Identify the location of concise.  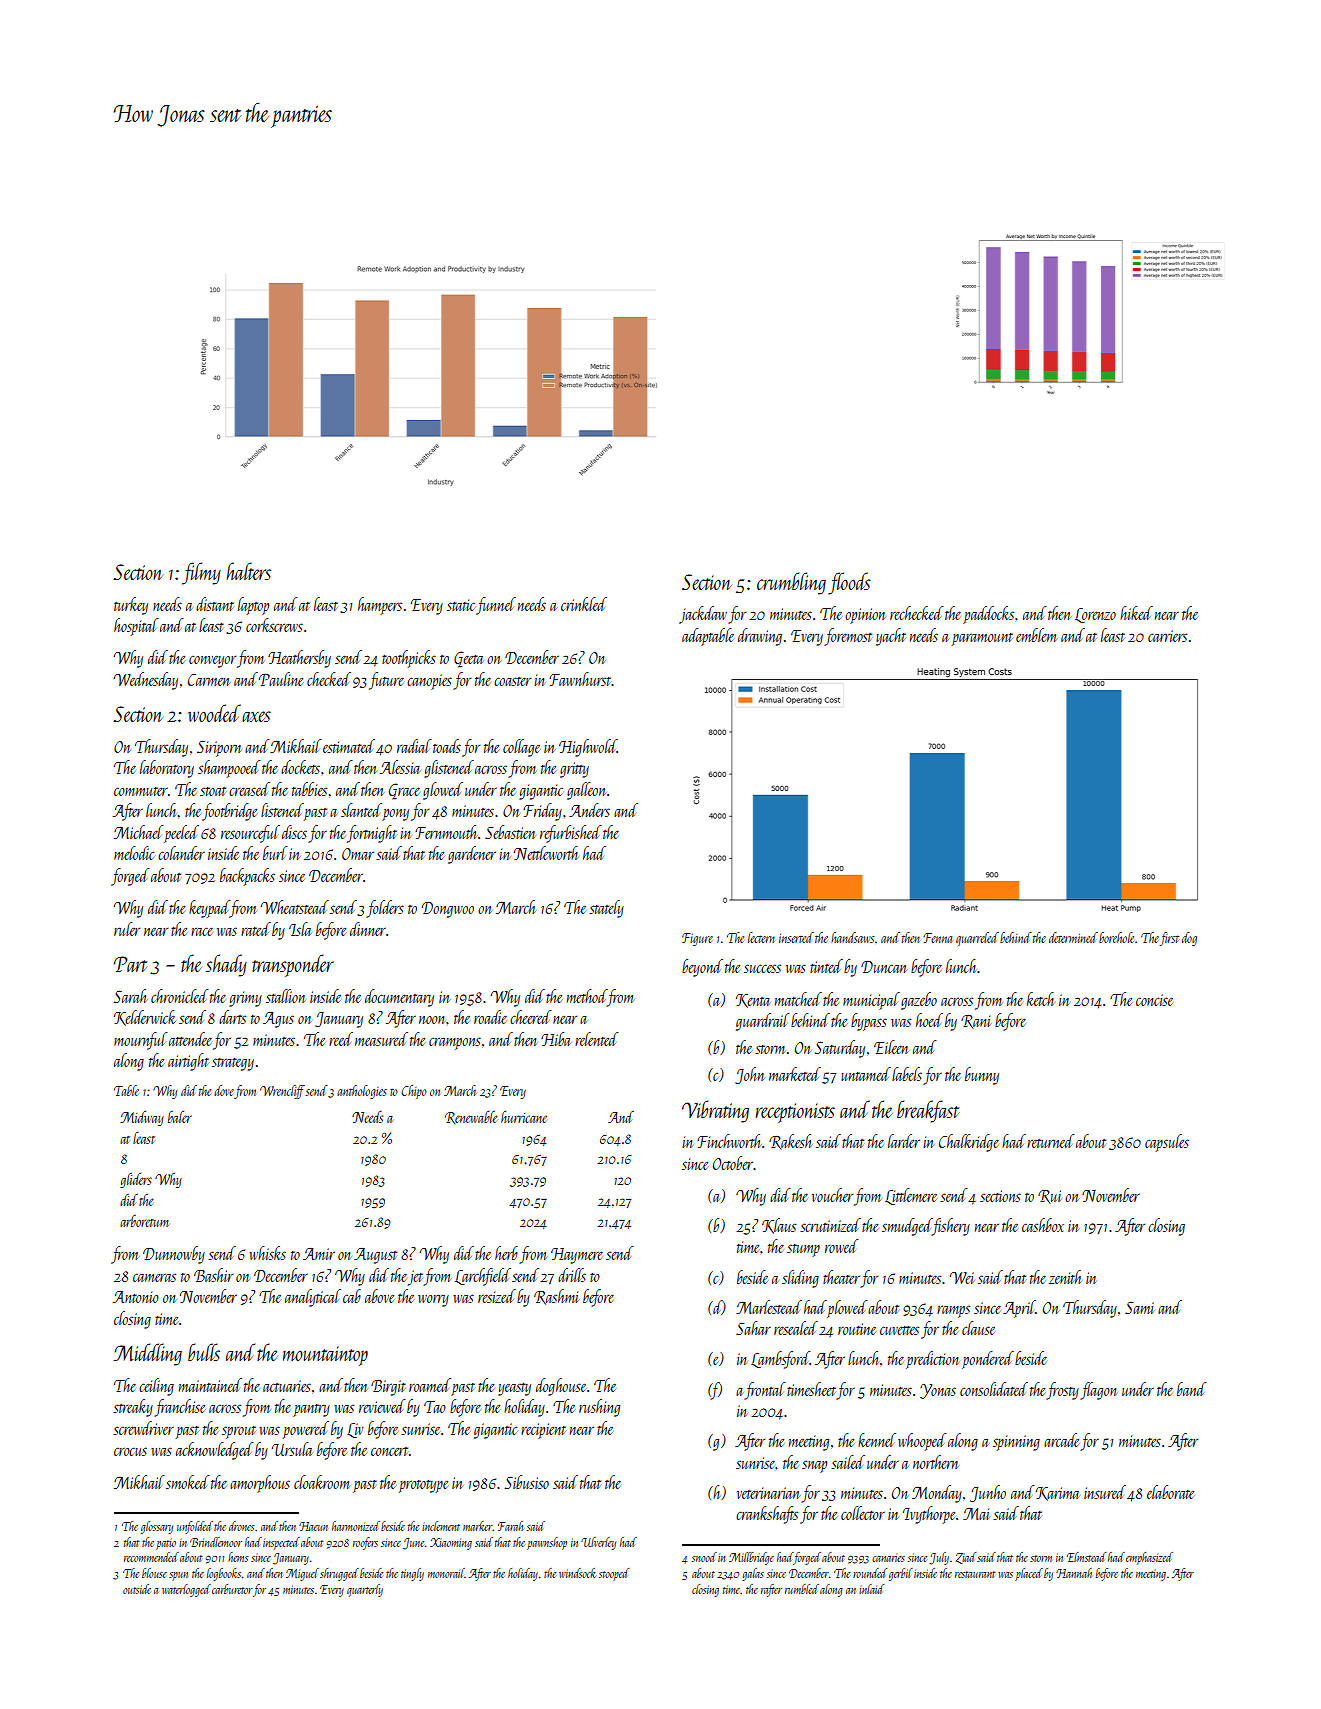
(1154, 1000).
